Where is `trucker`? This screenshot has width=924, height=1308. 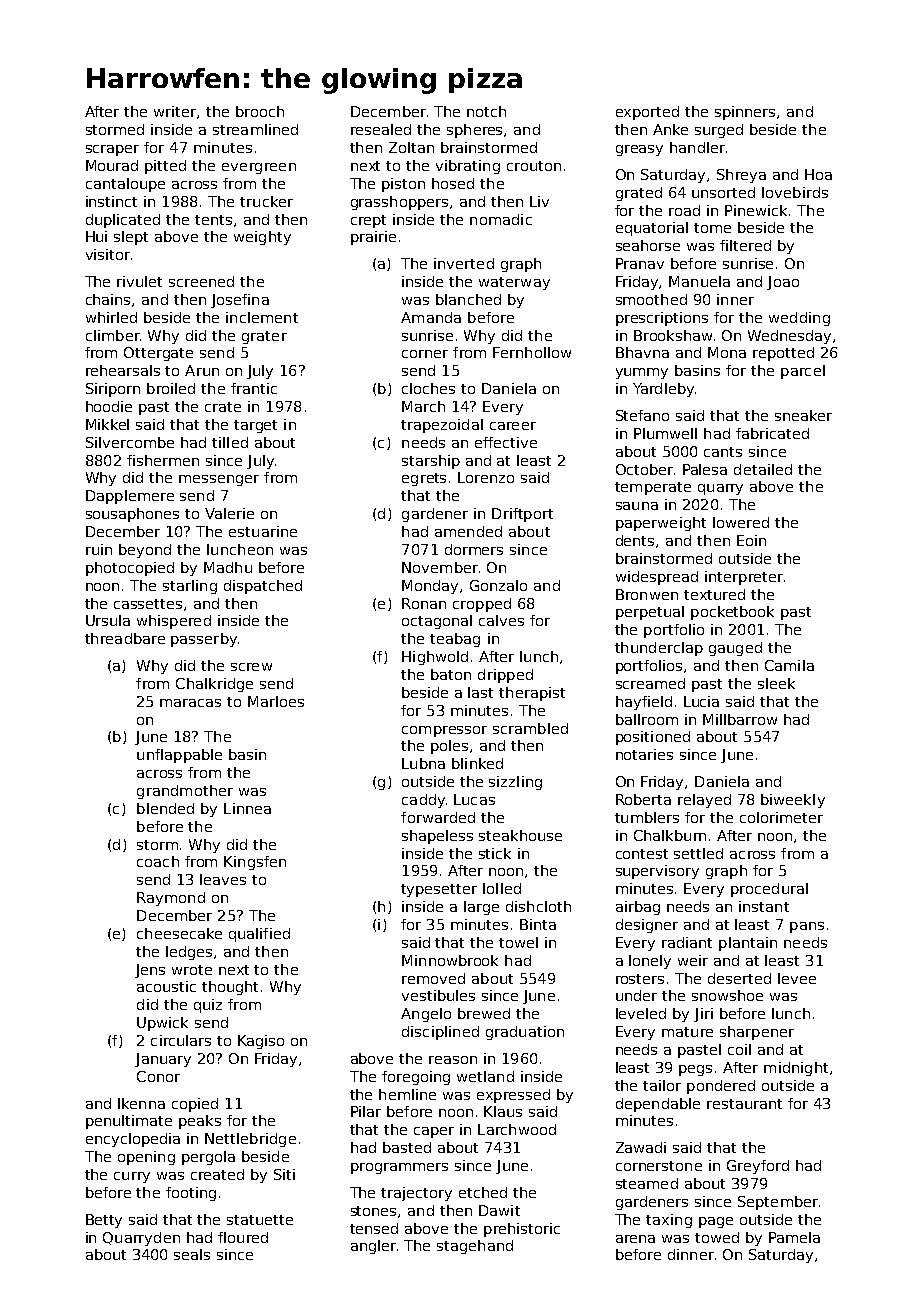
trucker is located at coordinates (266, 201).
